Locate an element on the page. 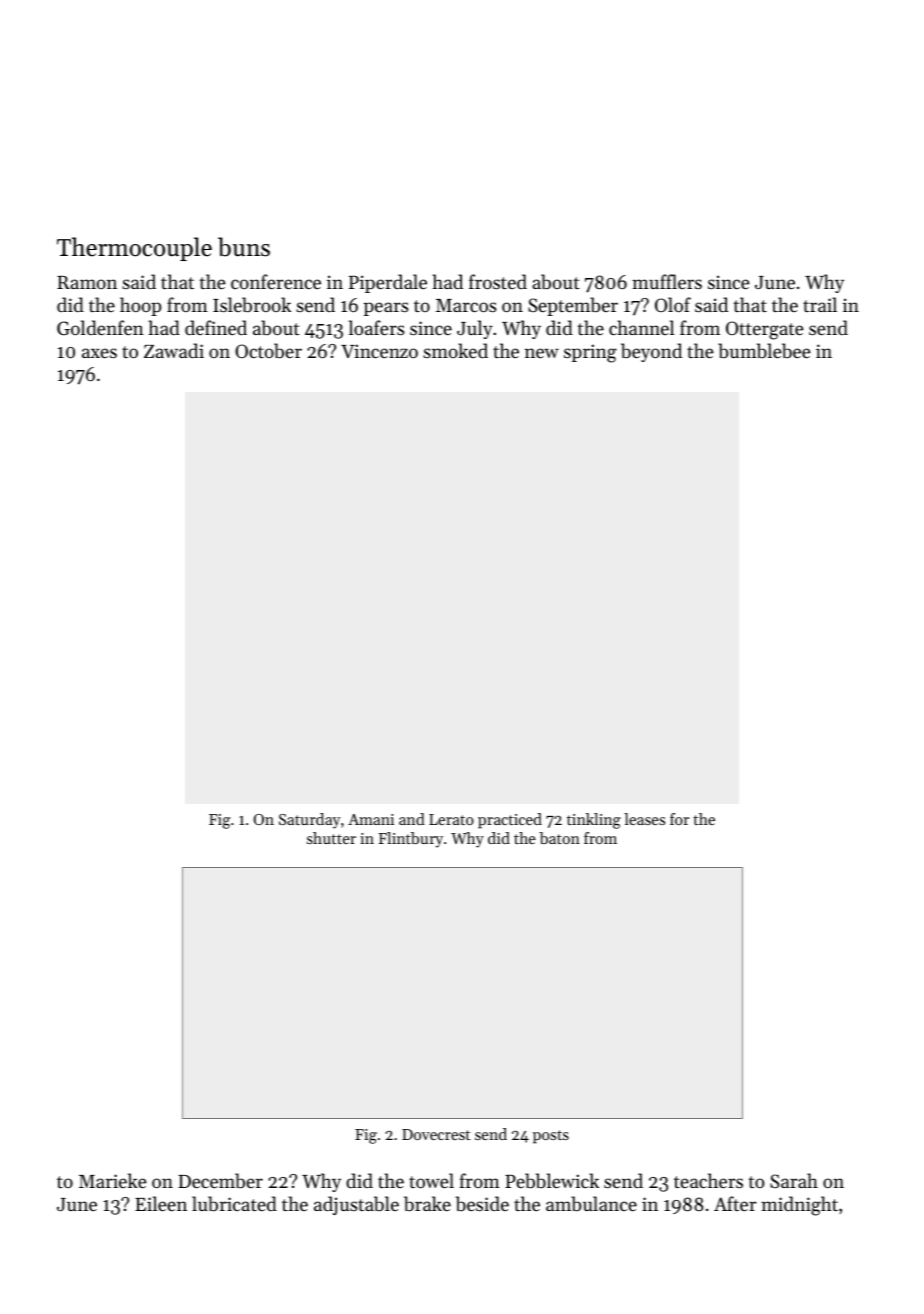 This document has height=1314, width=924. posts is located at coordinates (551, 1137).
